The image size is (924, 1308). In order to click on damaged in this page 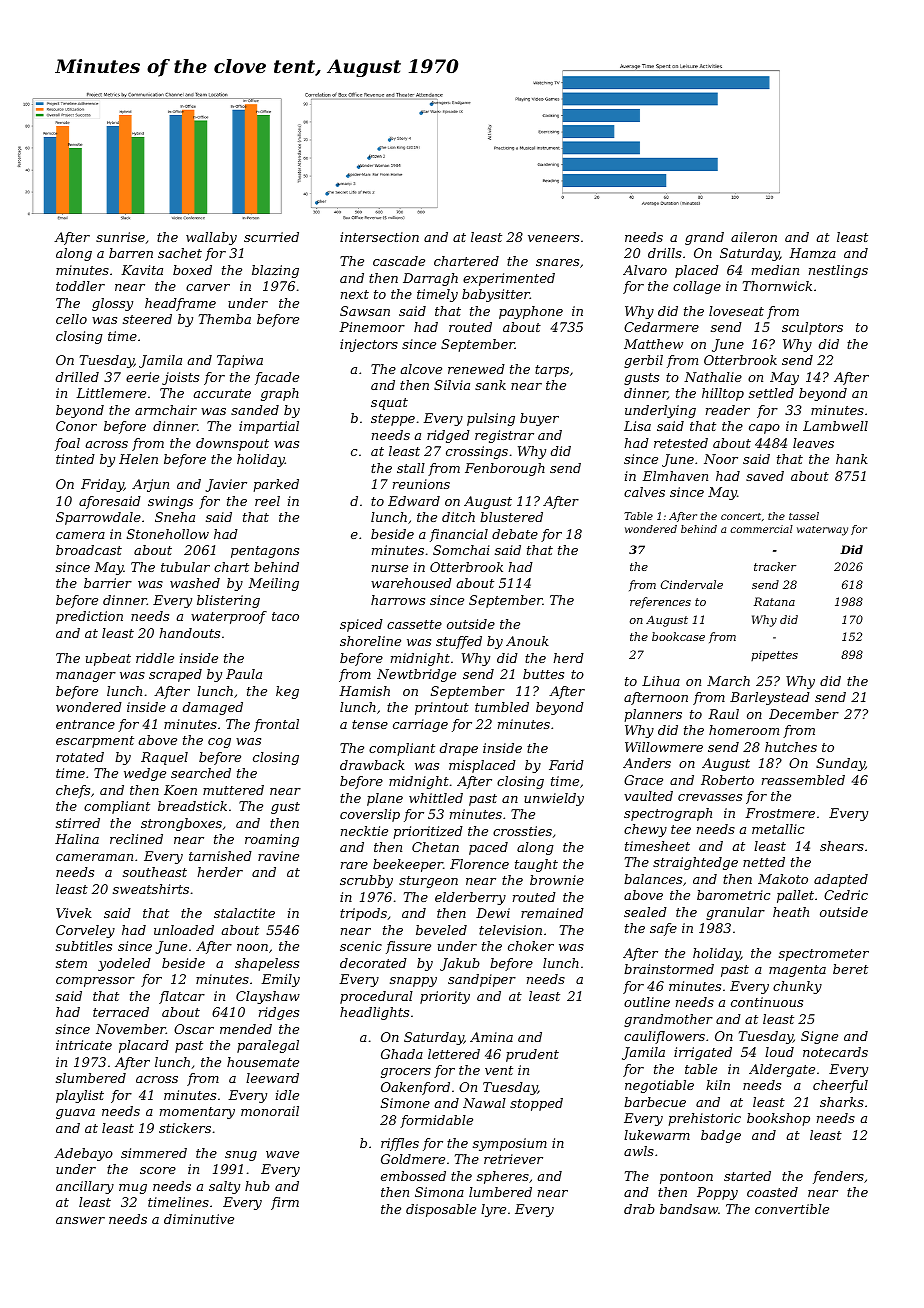, I will do `click(213, 708)`.
